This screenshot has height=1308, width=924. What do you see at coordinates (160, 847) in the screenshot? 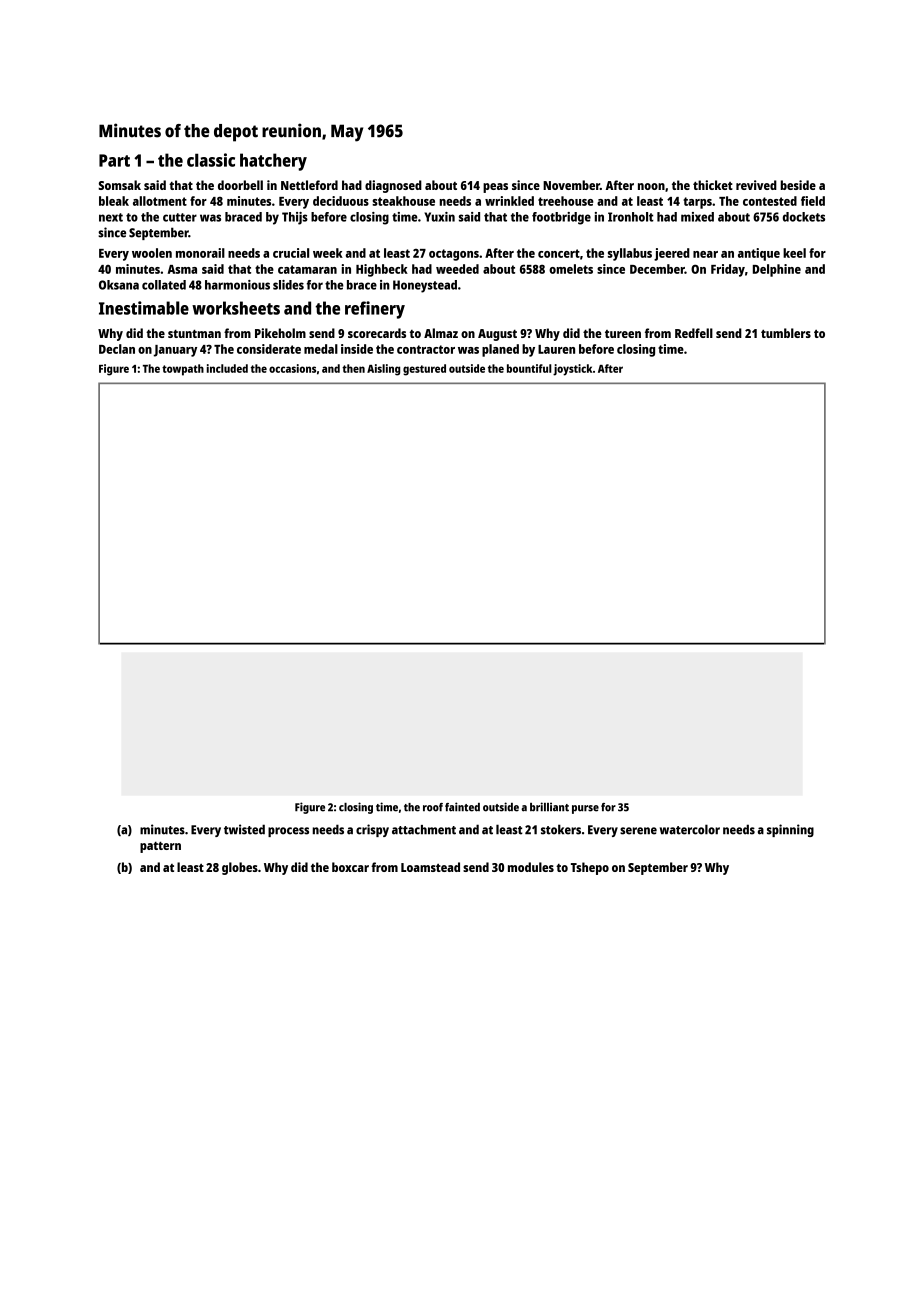
I see `pattern` at bounding box center [160, 847].
